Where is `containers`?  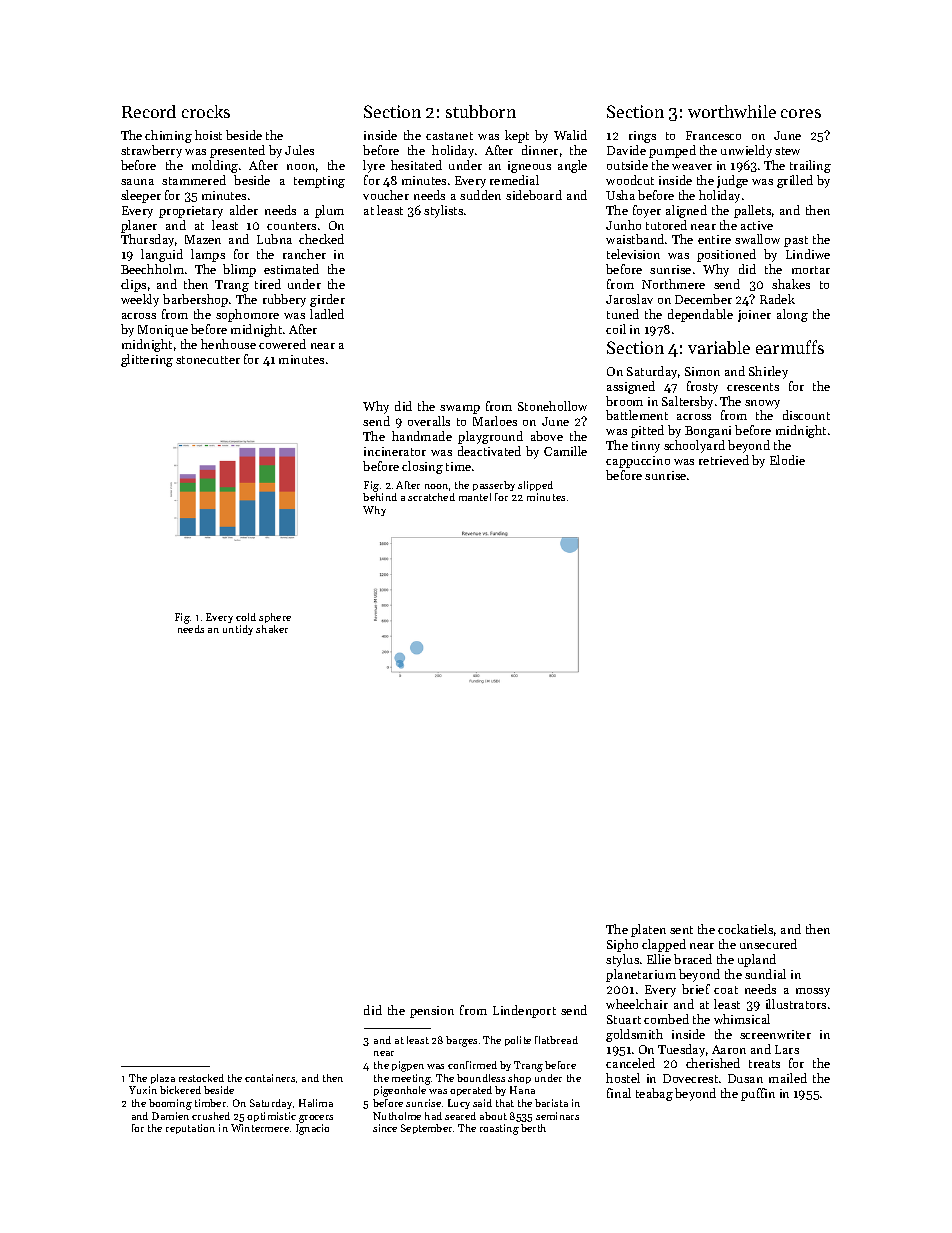
containers is located at coordinates (270, 1078).
